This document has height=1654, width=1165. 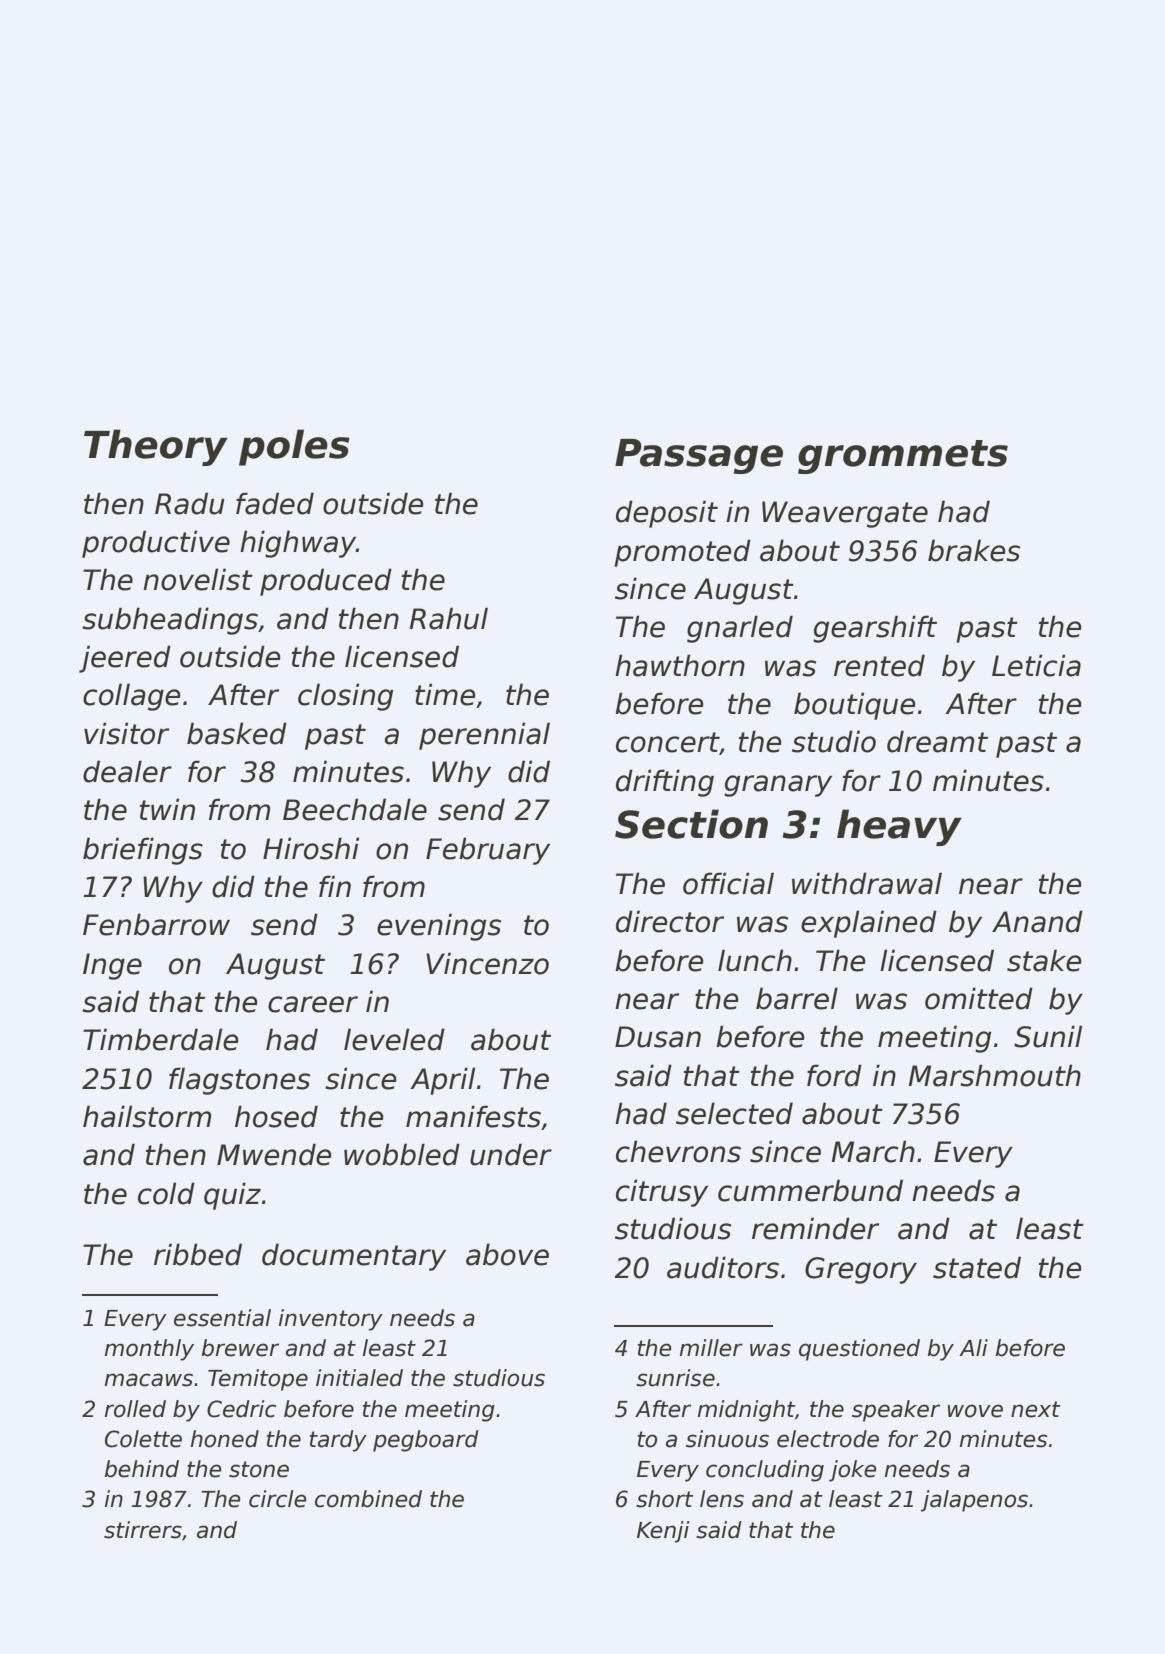 I want to click on subheadings, so click(x=170, y=621).
